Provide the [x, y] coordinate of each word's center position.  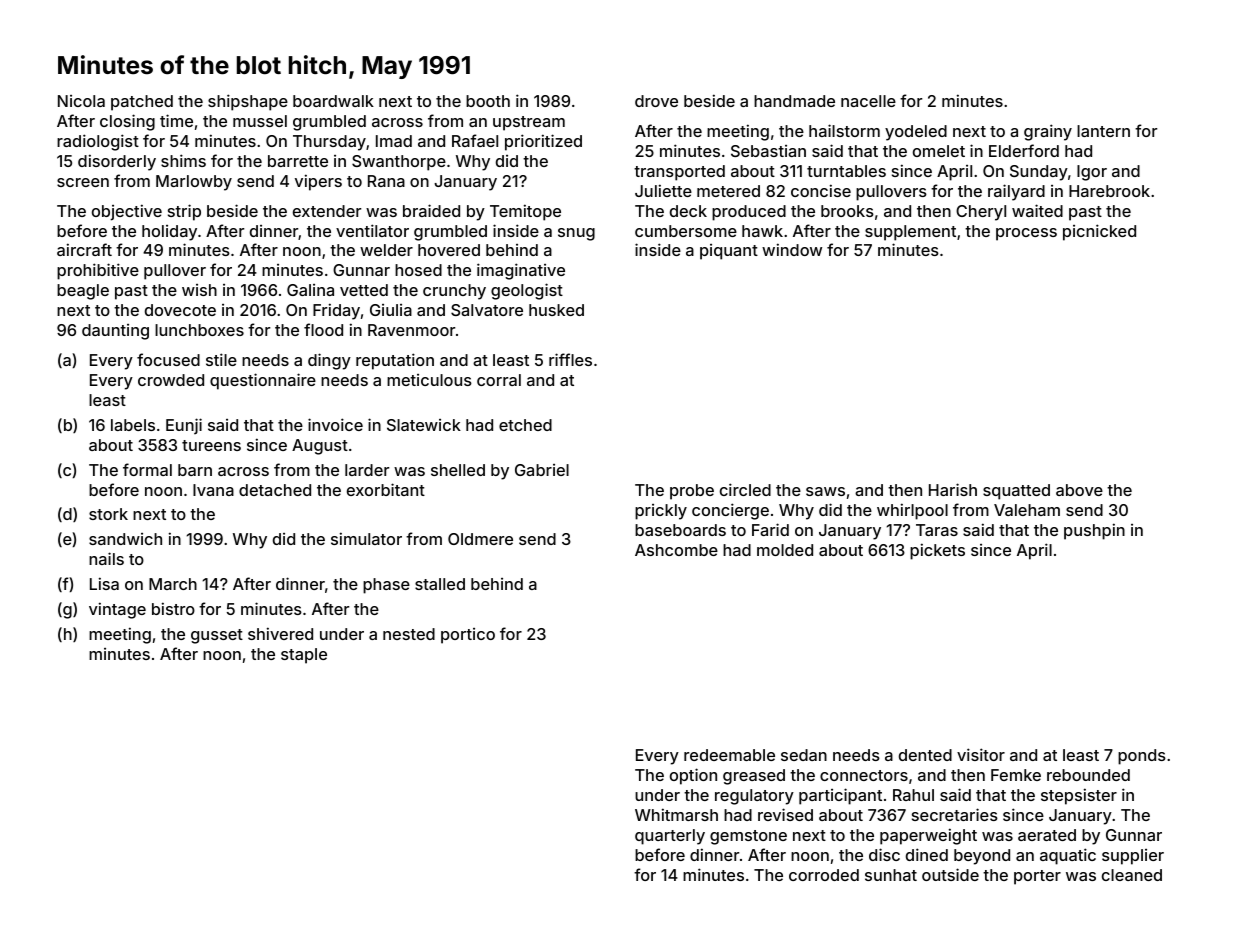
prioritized [543, 142]
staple [304, 656]
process [1026, 234]
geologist [527, 291]
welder [386, 250]
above [1079, 490]
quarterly [670, 837]
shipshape [248, 102]
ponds [1142, 757]
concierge [730, 511]
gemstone [748, 837]
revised [785, 814]
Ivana [213, 490]
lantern [1103, 131]
